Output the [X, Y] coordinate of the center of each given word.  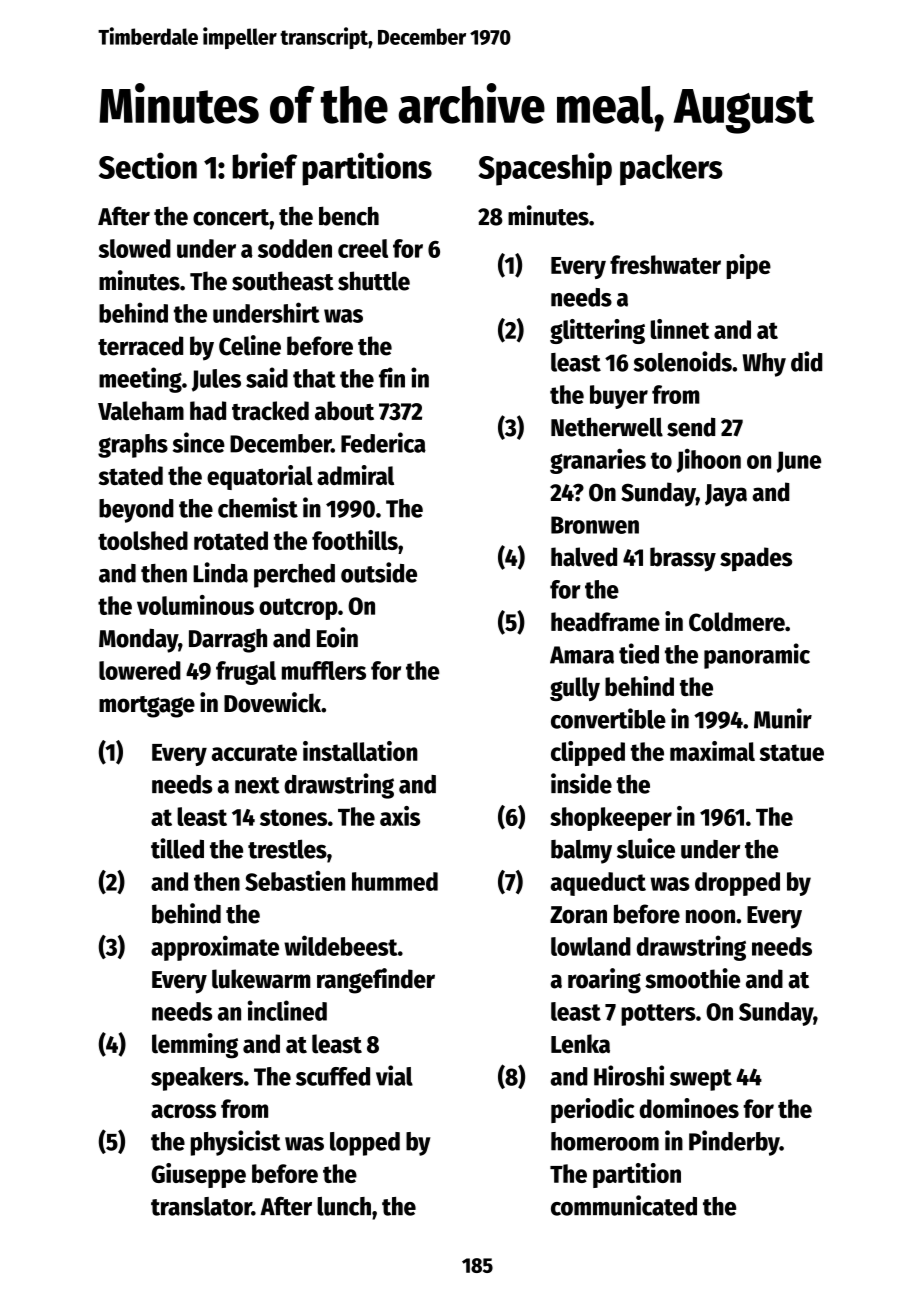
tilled [177, 848]
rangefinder [376, 981]
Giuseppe [198, 1175]
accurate [254, 752]
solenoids [682, 361]
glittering [597, 331]
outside [379, 572]
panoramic [757, 656]
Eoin [337, 637]
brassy [683, 559]
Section [148, 165]
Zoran [578, 915]
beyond [136, 511]
